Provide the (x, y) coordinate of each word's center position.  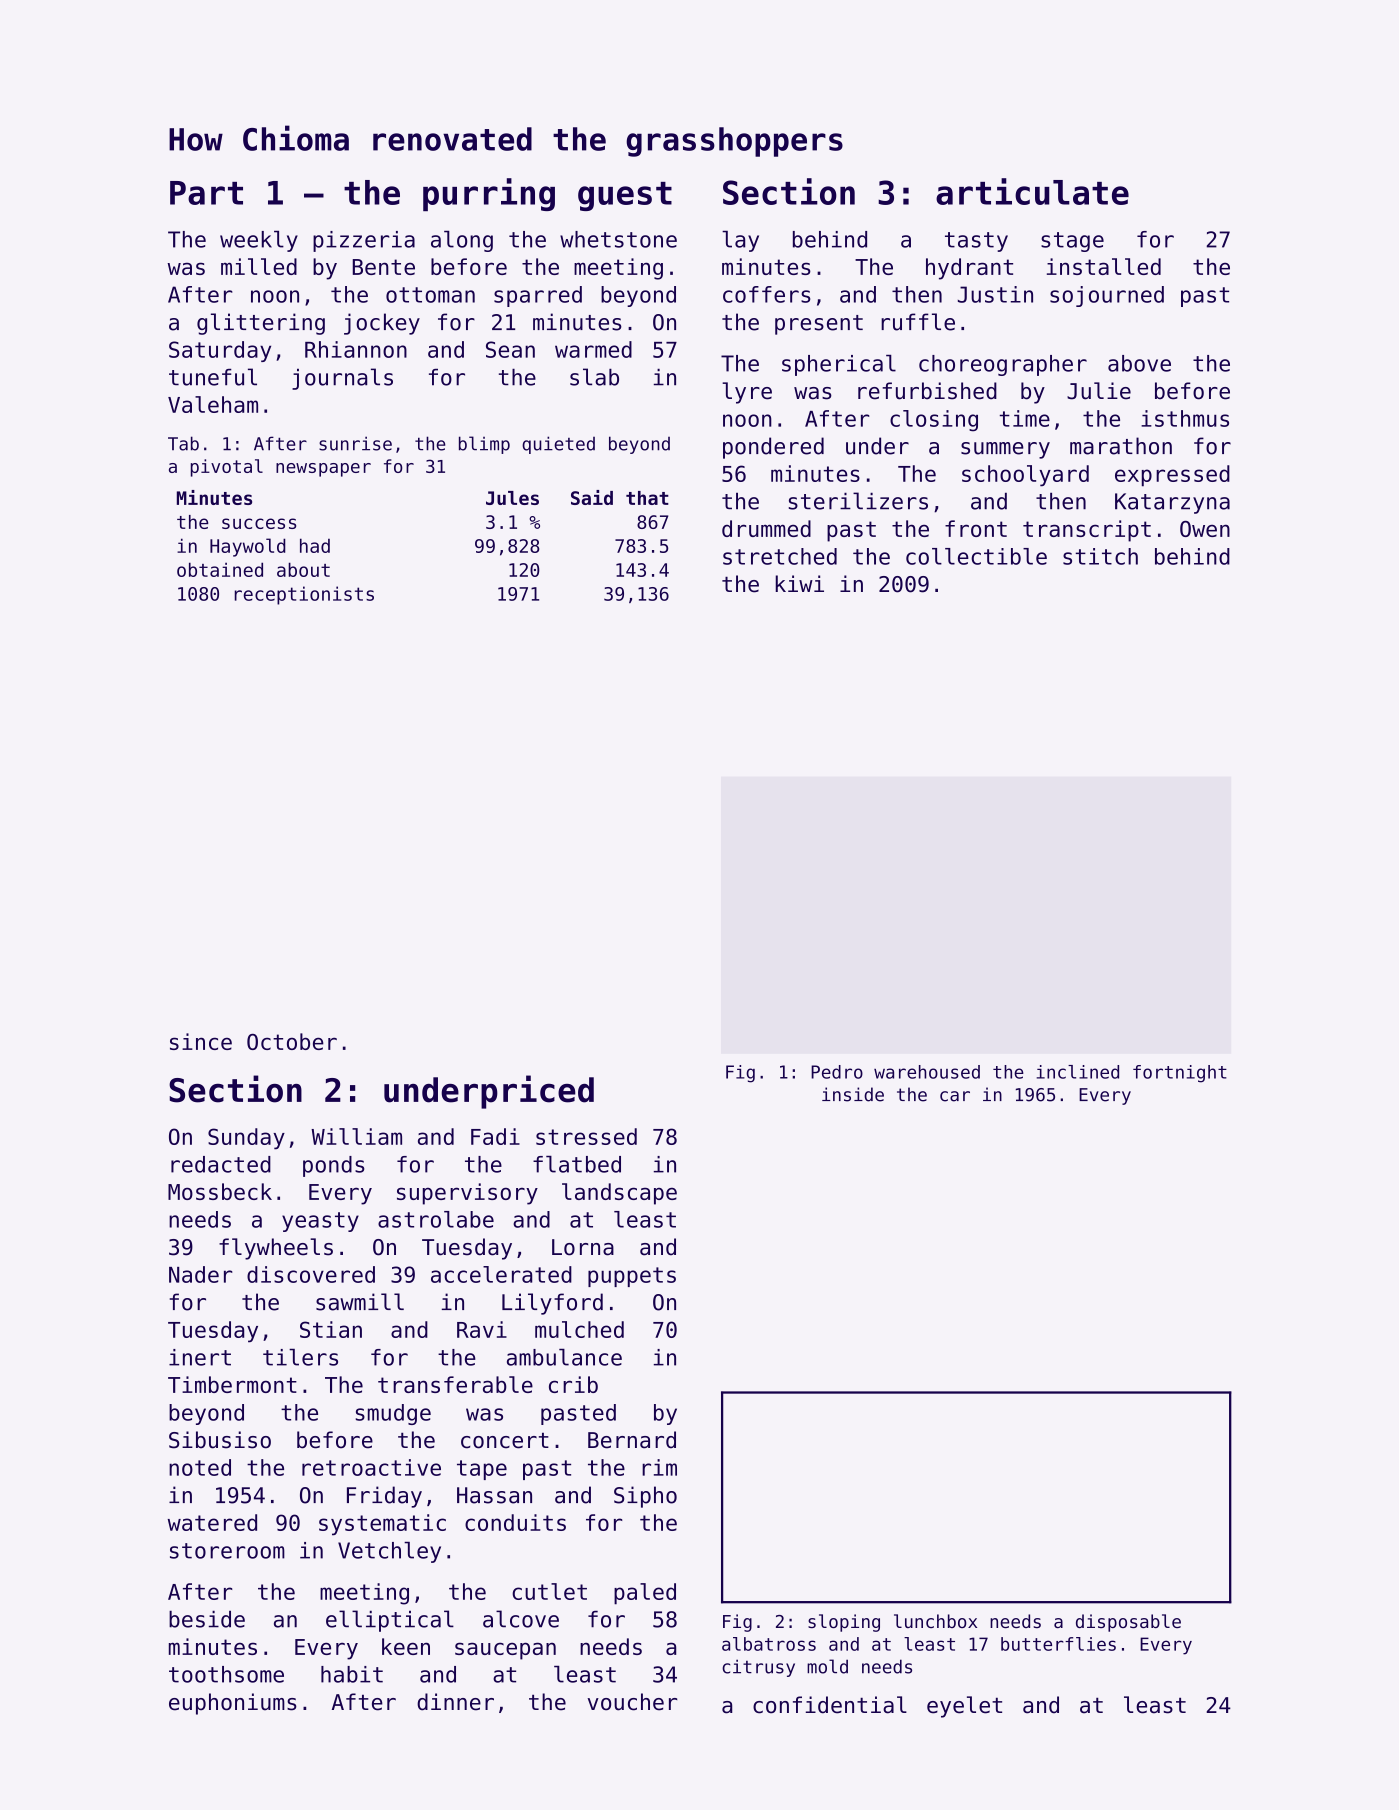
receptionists (304, 595)
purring (489, 194)
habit (352, 1674)
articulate (1032, 191)
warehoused (927, 1072)
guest (625, 196)
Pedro (837, 1072)
